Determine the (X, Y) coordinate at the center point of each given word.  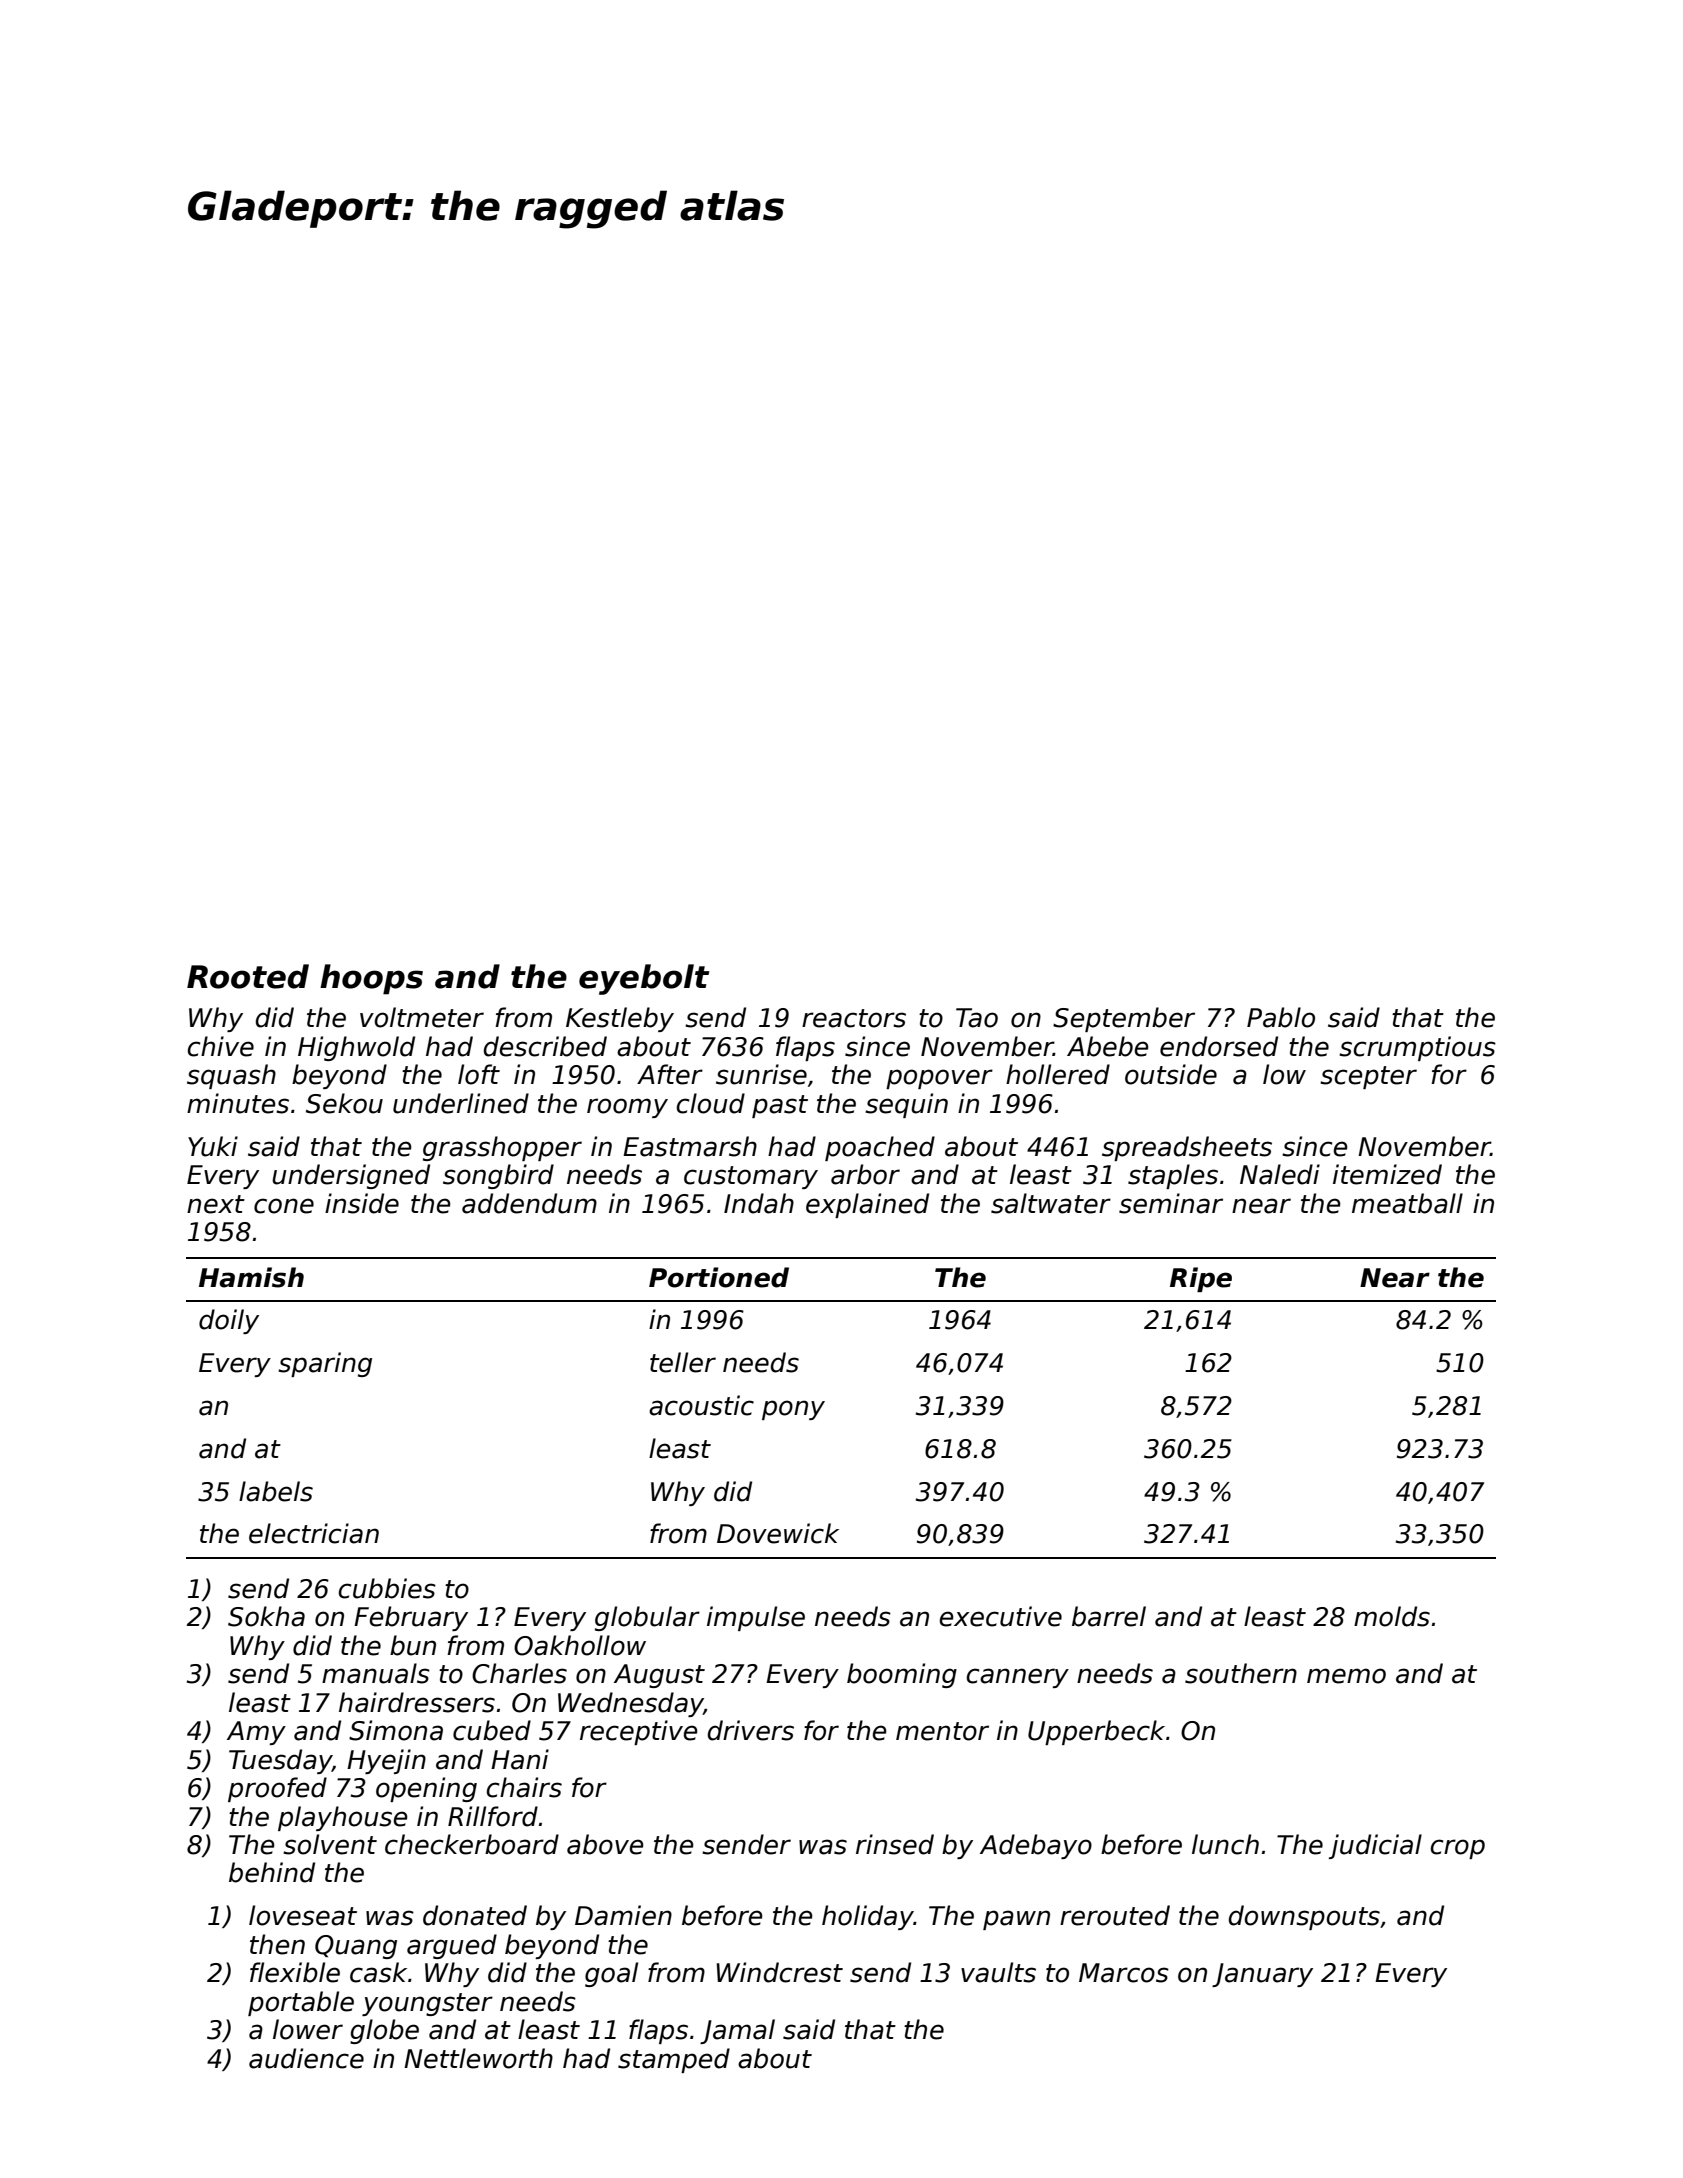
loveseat (303, 1915)
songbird (498, 1176)
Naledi (1280, 1174)
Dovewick (778, 1533)
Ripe (1201, 1279)
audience (306, 2058)
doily (229, 1321)
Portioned (719, 1277)
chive (221, 1046)
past (780, 1106)
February (411, 1618)
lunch (1225, 1844)
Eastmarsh (690, 1146)
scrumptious (1417, 1048)
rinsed (895, 1844)
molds (1392, 1616)
